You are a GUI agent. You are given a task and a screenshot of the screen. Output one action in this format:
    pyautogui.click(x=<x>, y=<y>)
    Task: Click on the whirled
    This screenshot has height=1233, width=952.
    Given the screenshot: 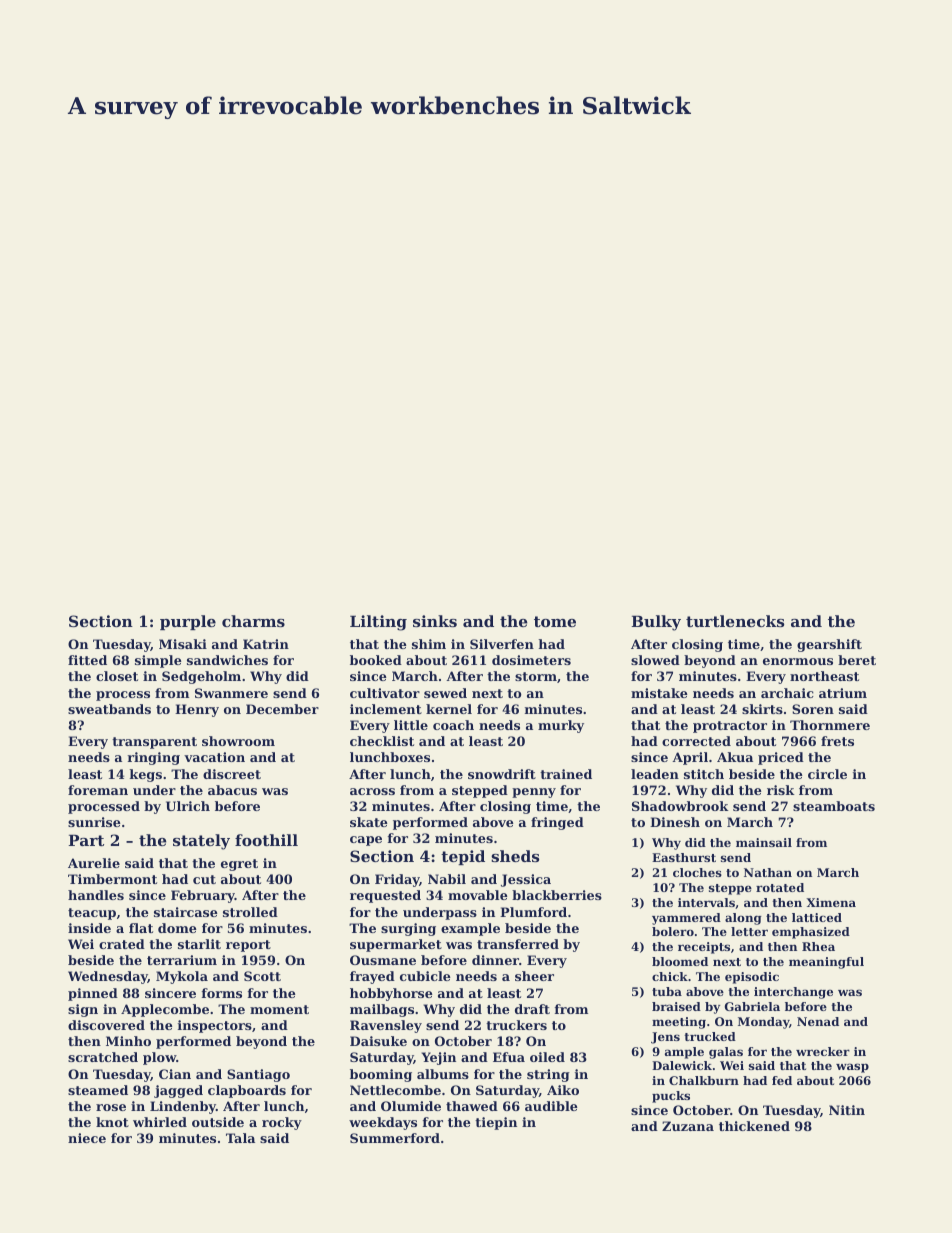 What is the action you would take?
    pyautogui.click(x=160, y=1122)
